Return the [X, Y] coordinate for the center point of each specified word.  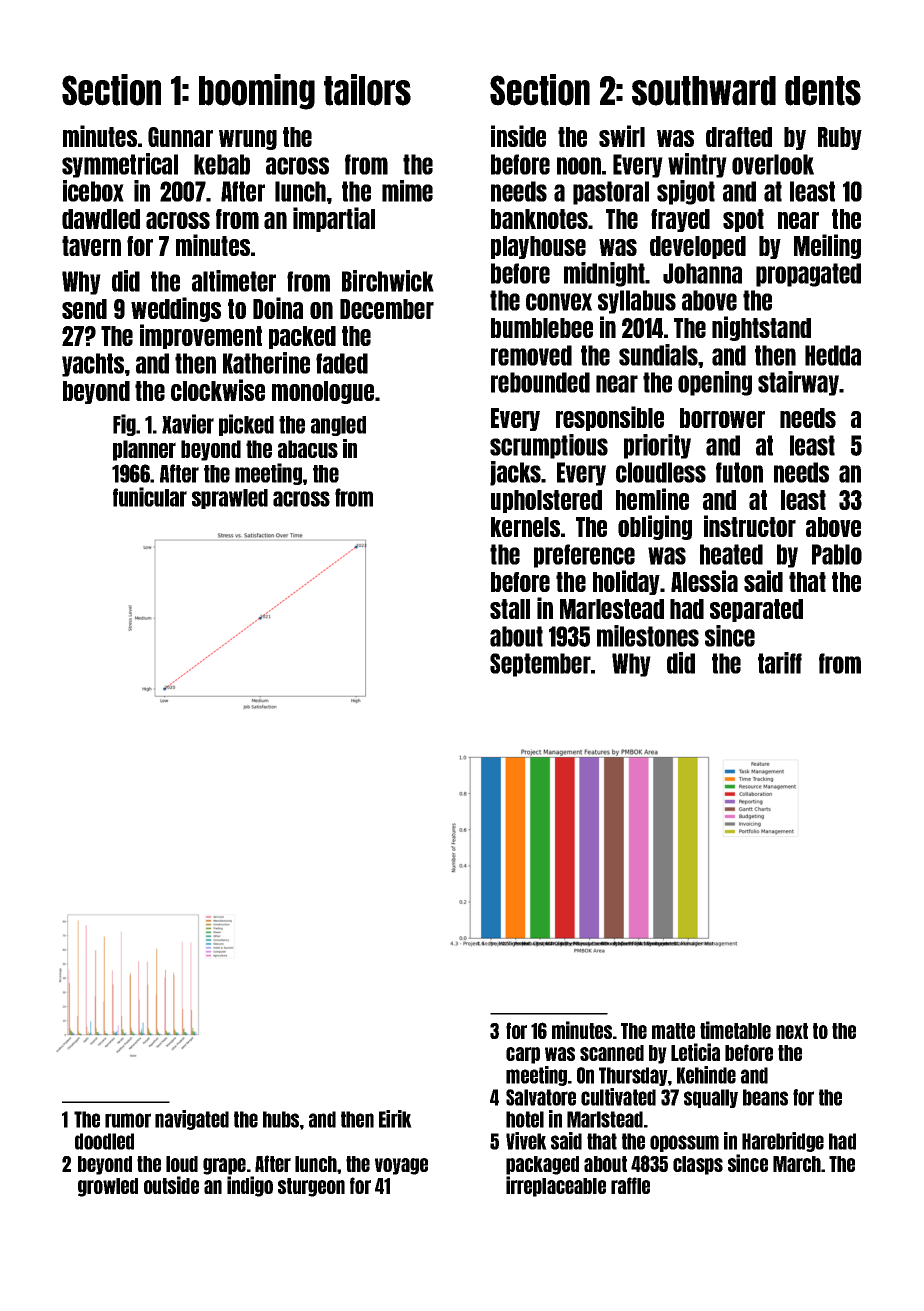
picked [246, 425]
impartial [334, 219]
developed [698, 247]
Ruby [840, 138]
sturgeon [311, 1187]
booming [257, 92]
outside [171, 1185]
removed [531, 355]
